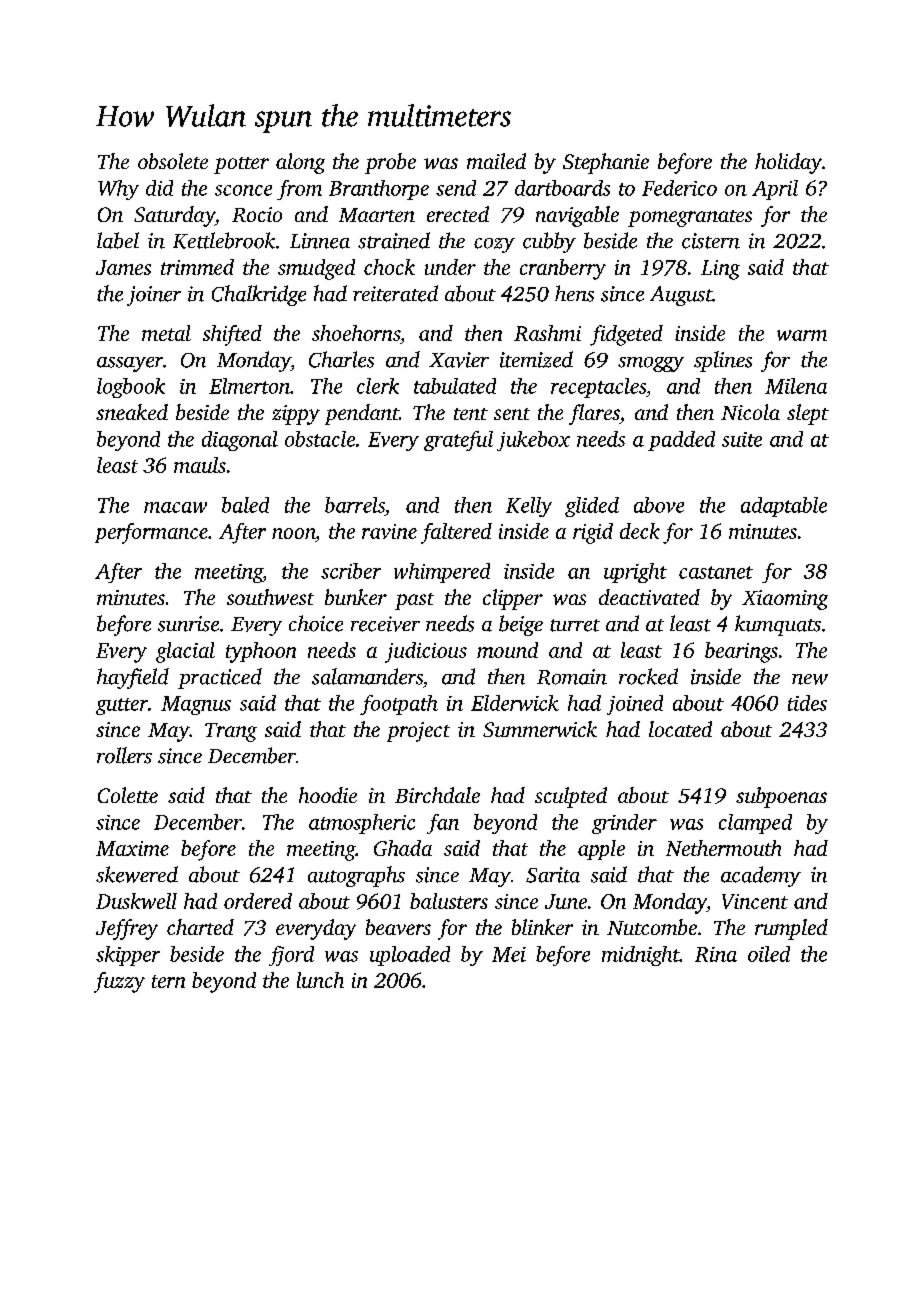 The height and width of the screenshot is (1311, 924). Describe the element at coordinates (606, 163) in the screenshot. I see `Stephanie` at that location.
